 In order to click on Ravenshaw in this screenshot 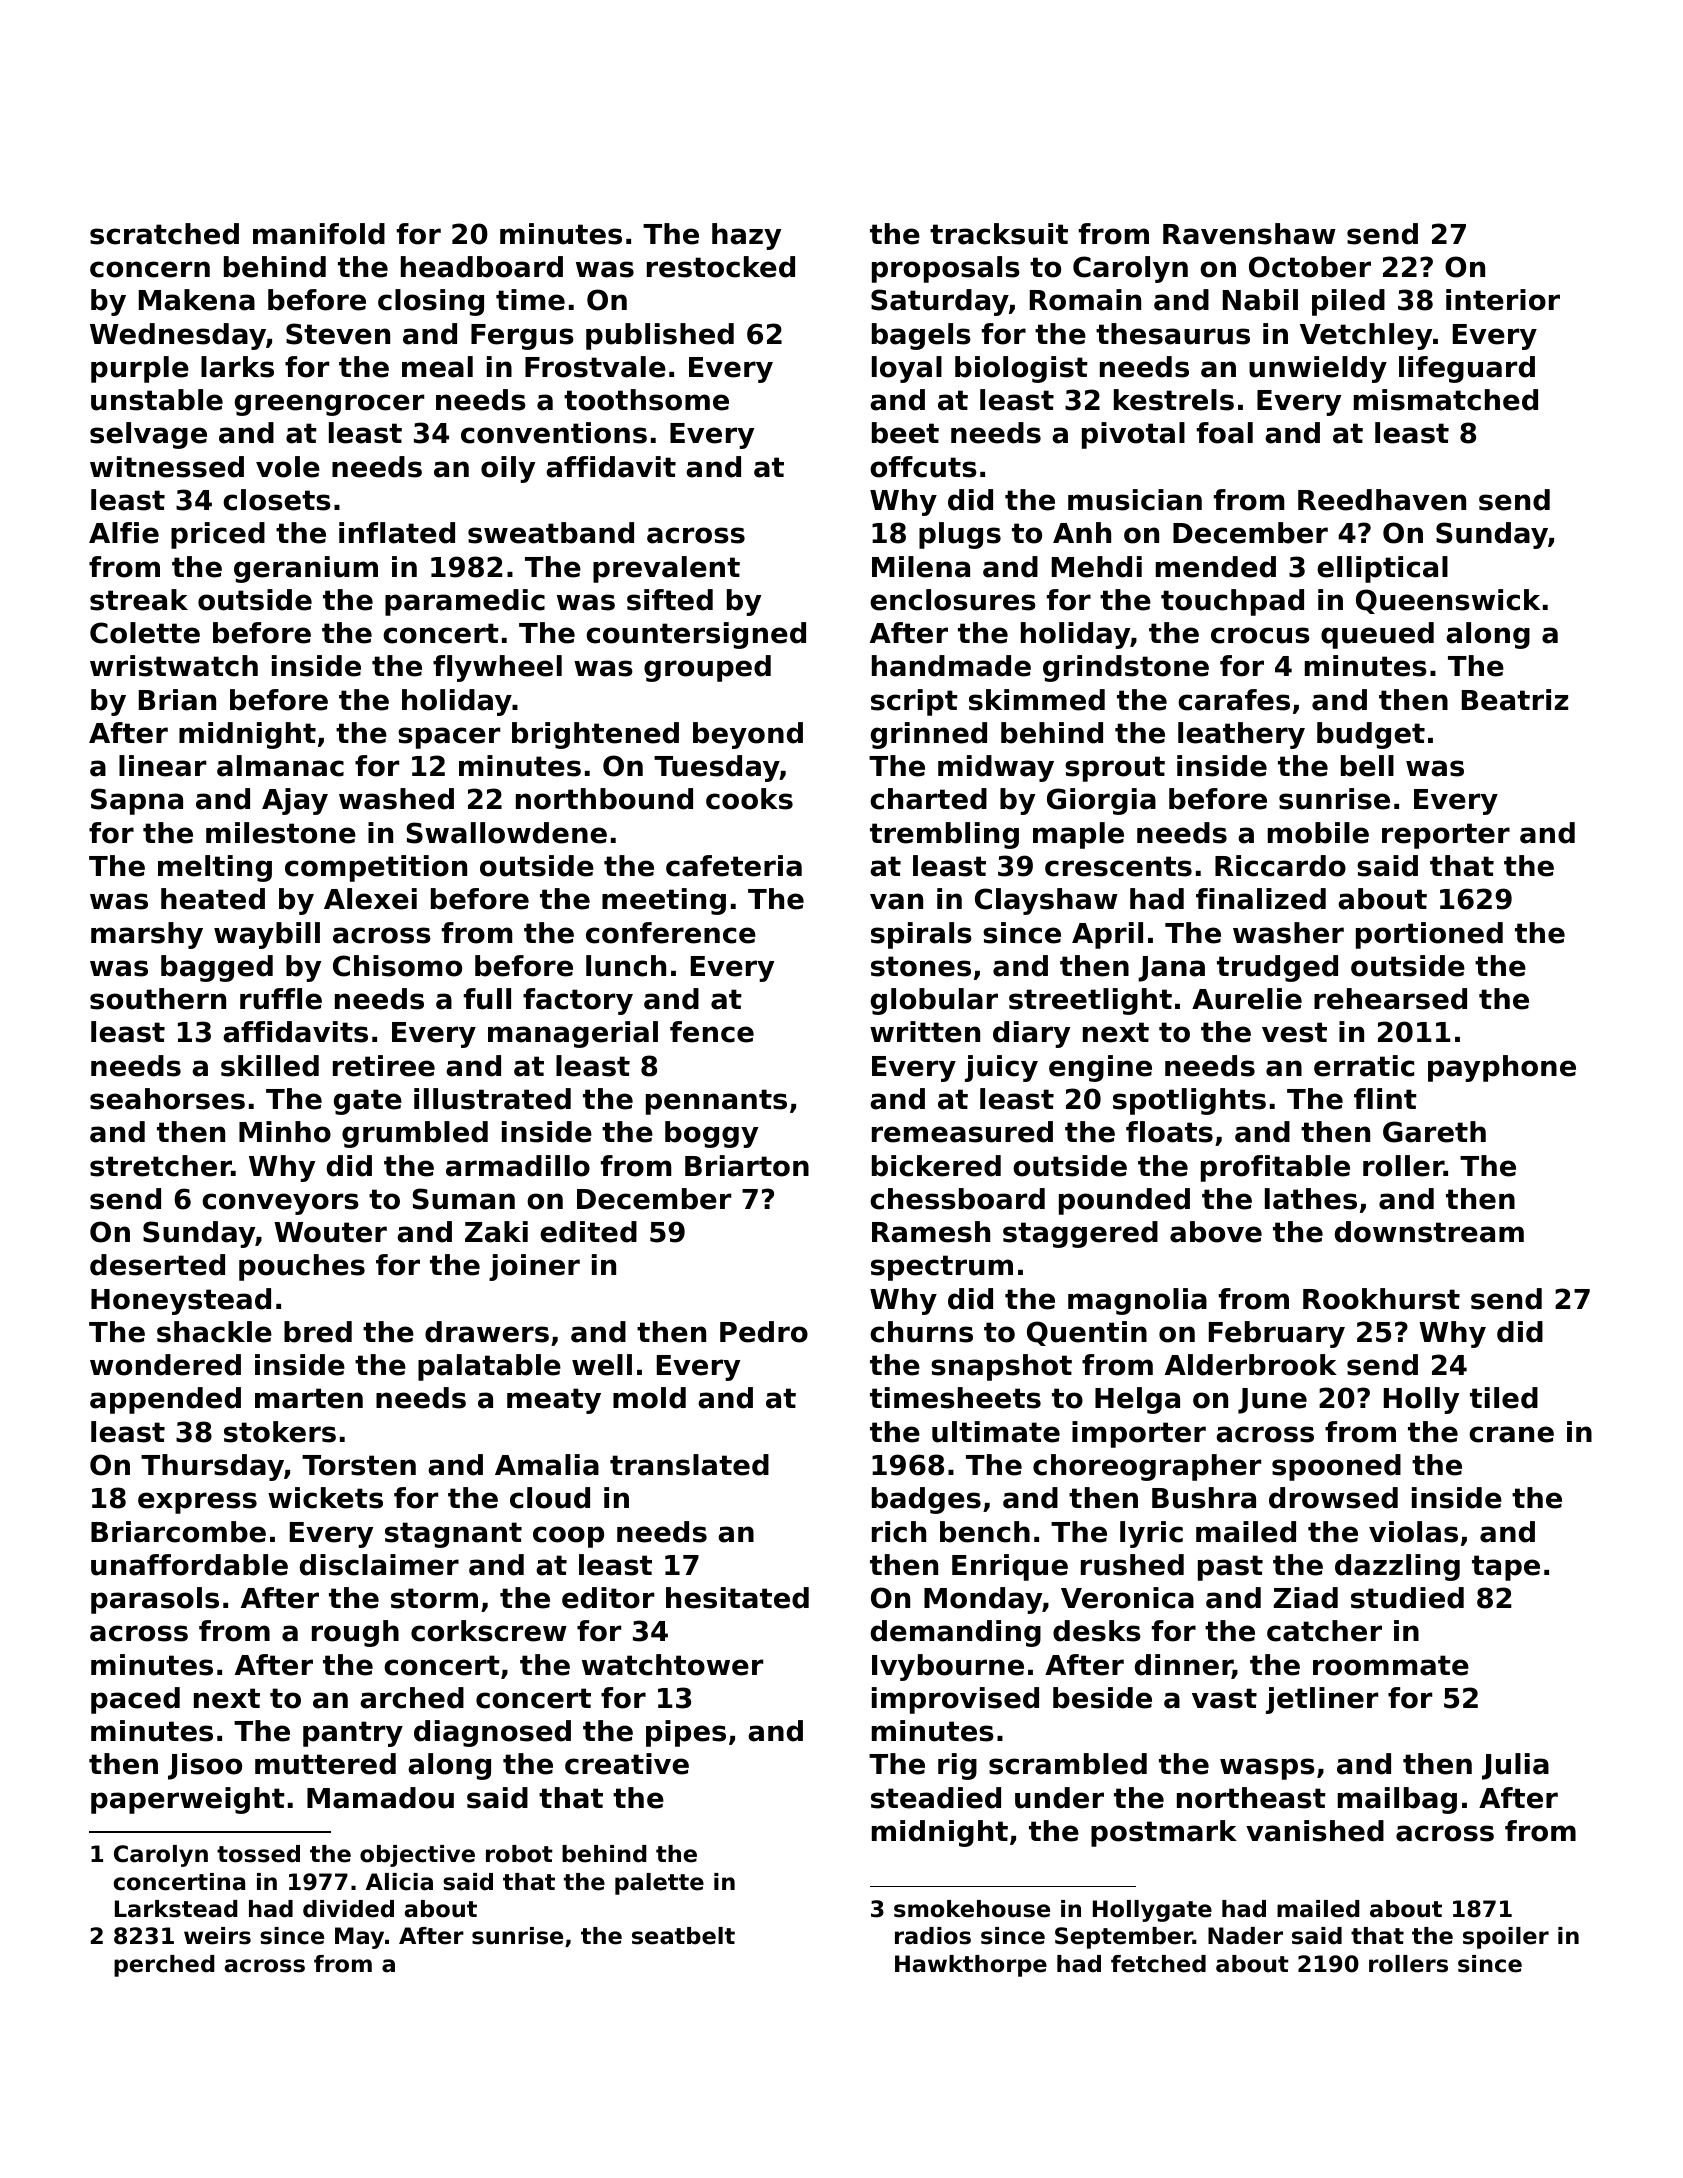, I will do `click(1249, 234)`.
